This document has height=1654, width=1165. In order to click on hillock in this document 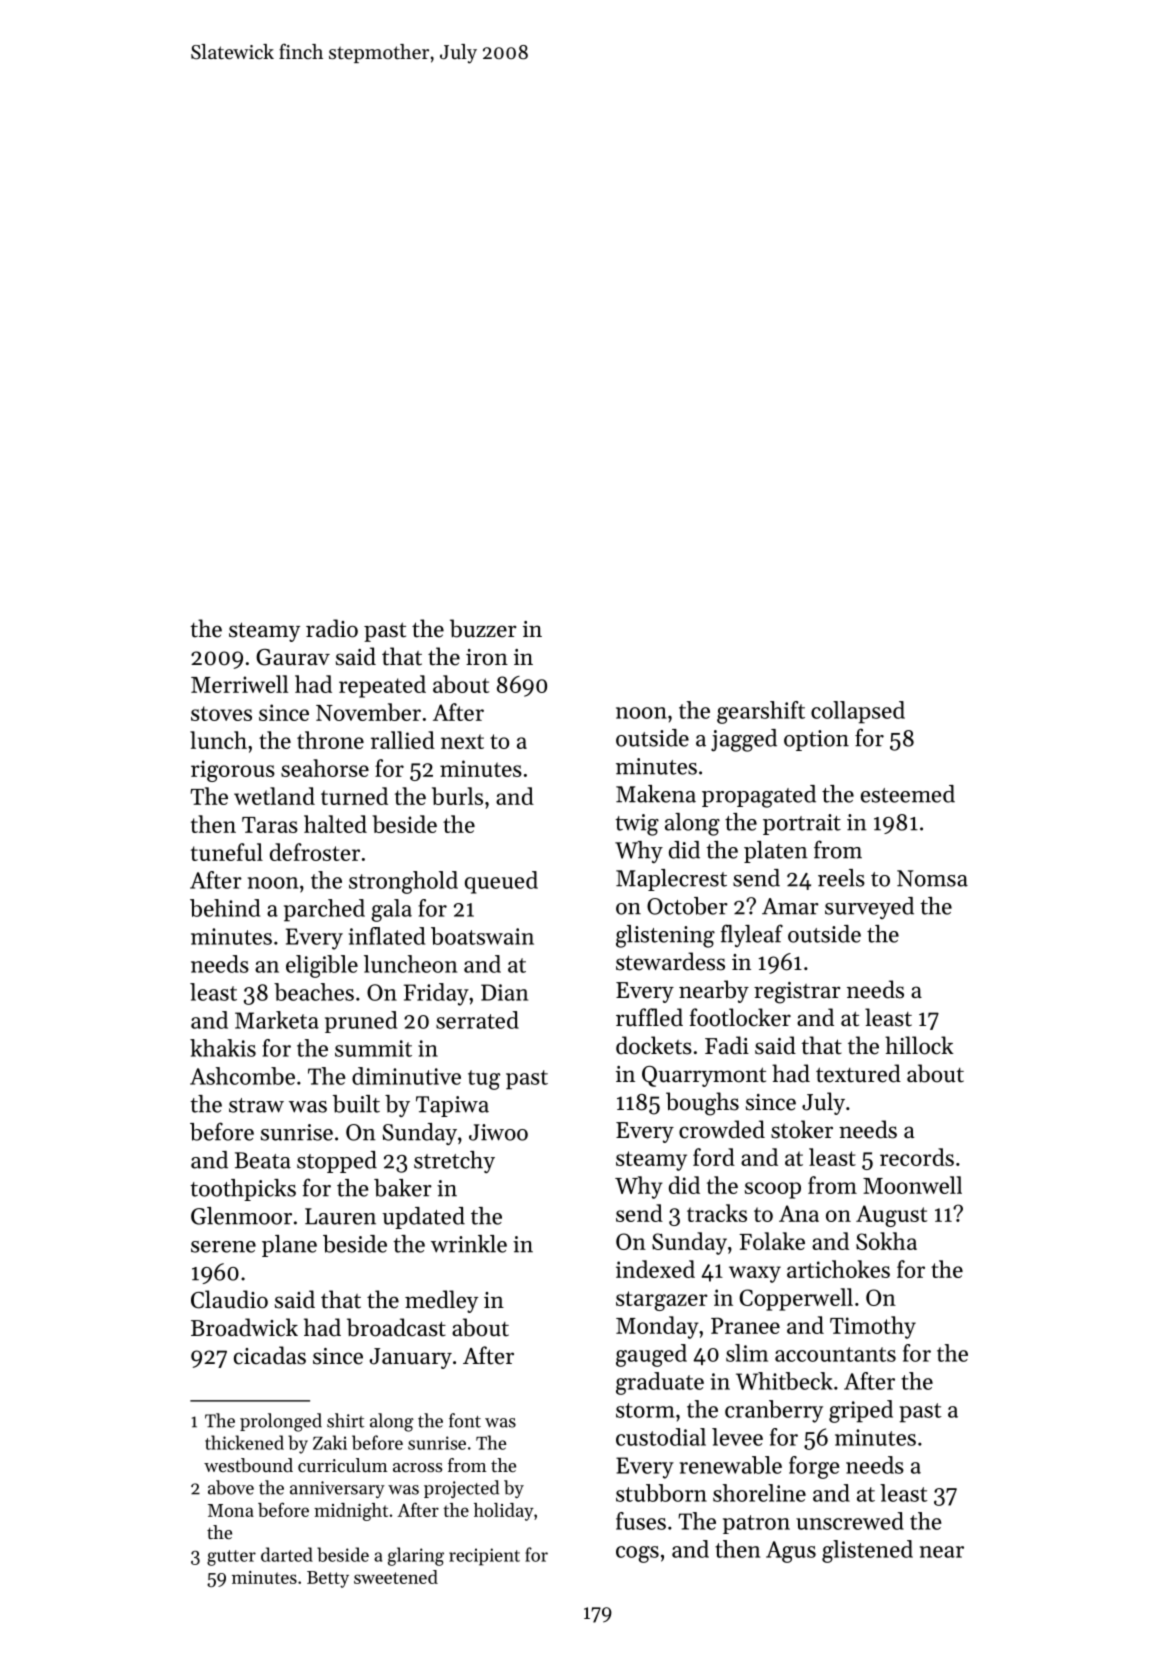, I will do `click(919, 1045)`.
